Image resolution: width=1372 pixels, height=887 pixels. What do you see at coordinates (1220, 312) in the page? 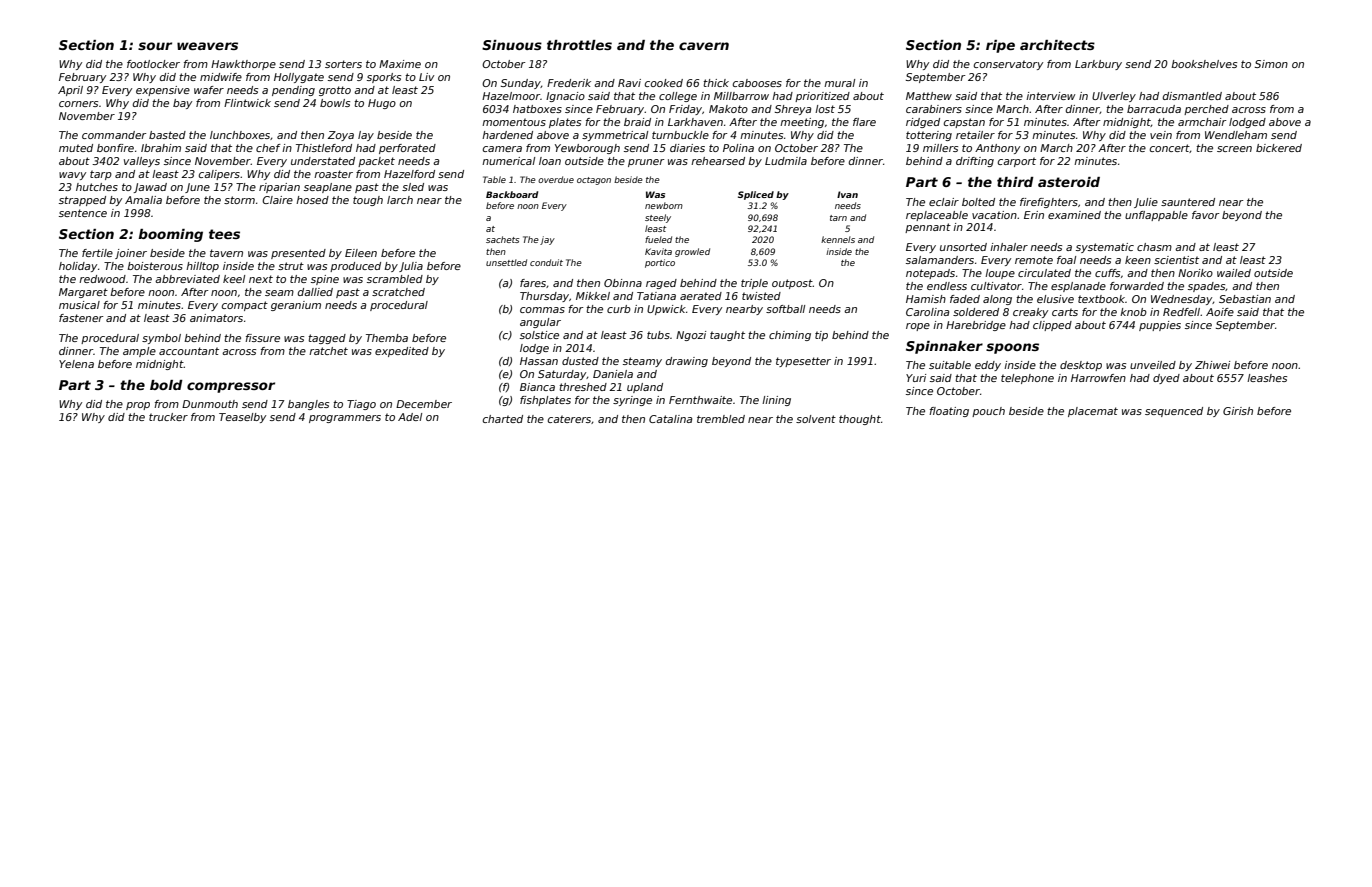
I see `Aoife` at bounding box center [1220, 312].
